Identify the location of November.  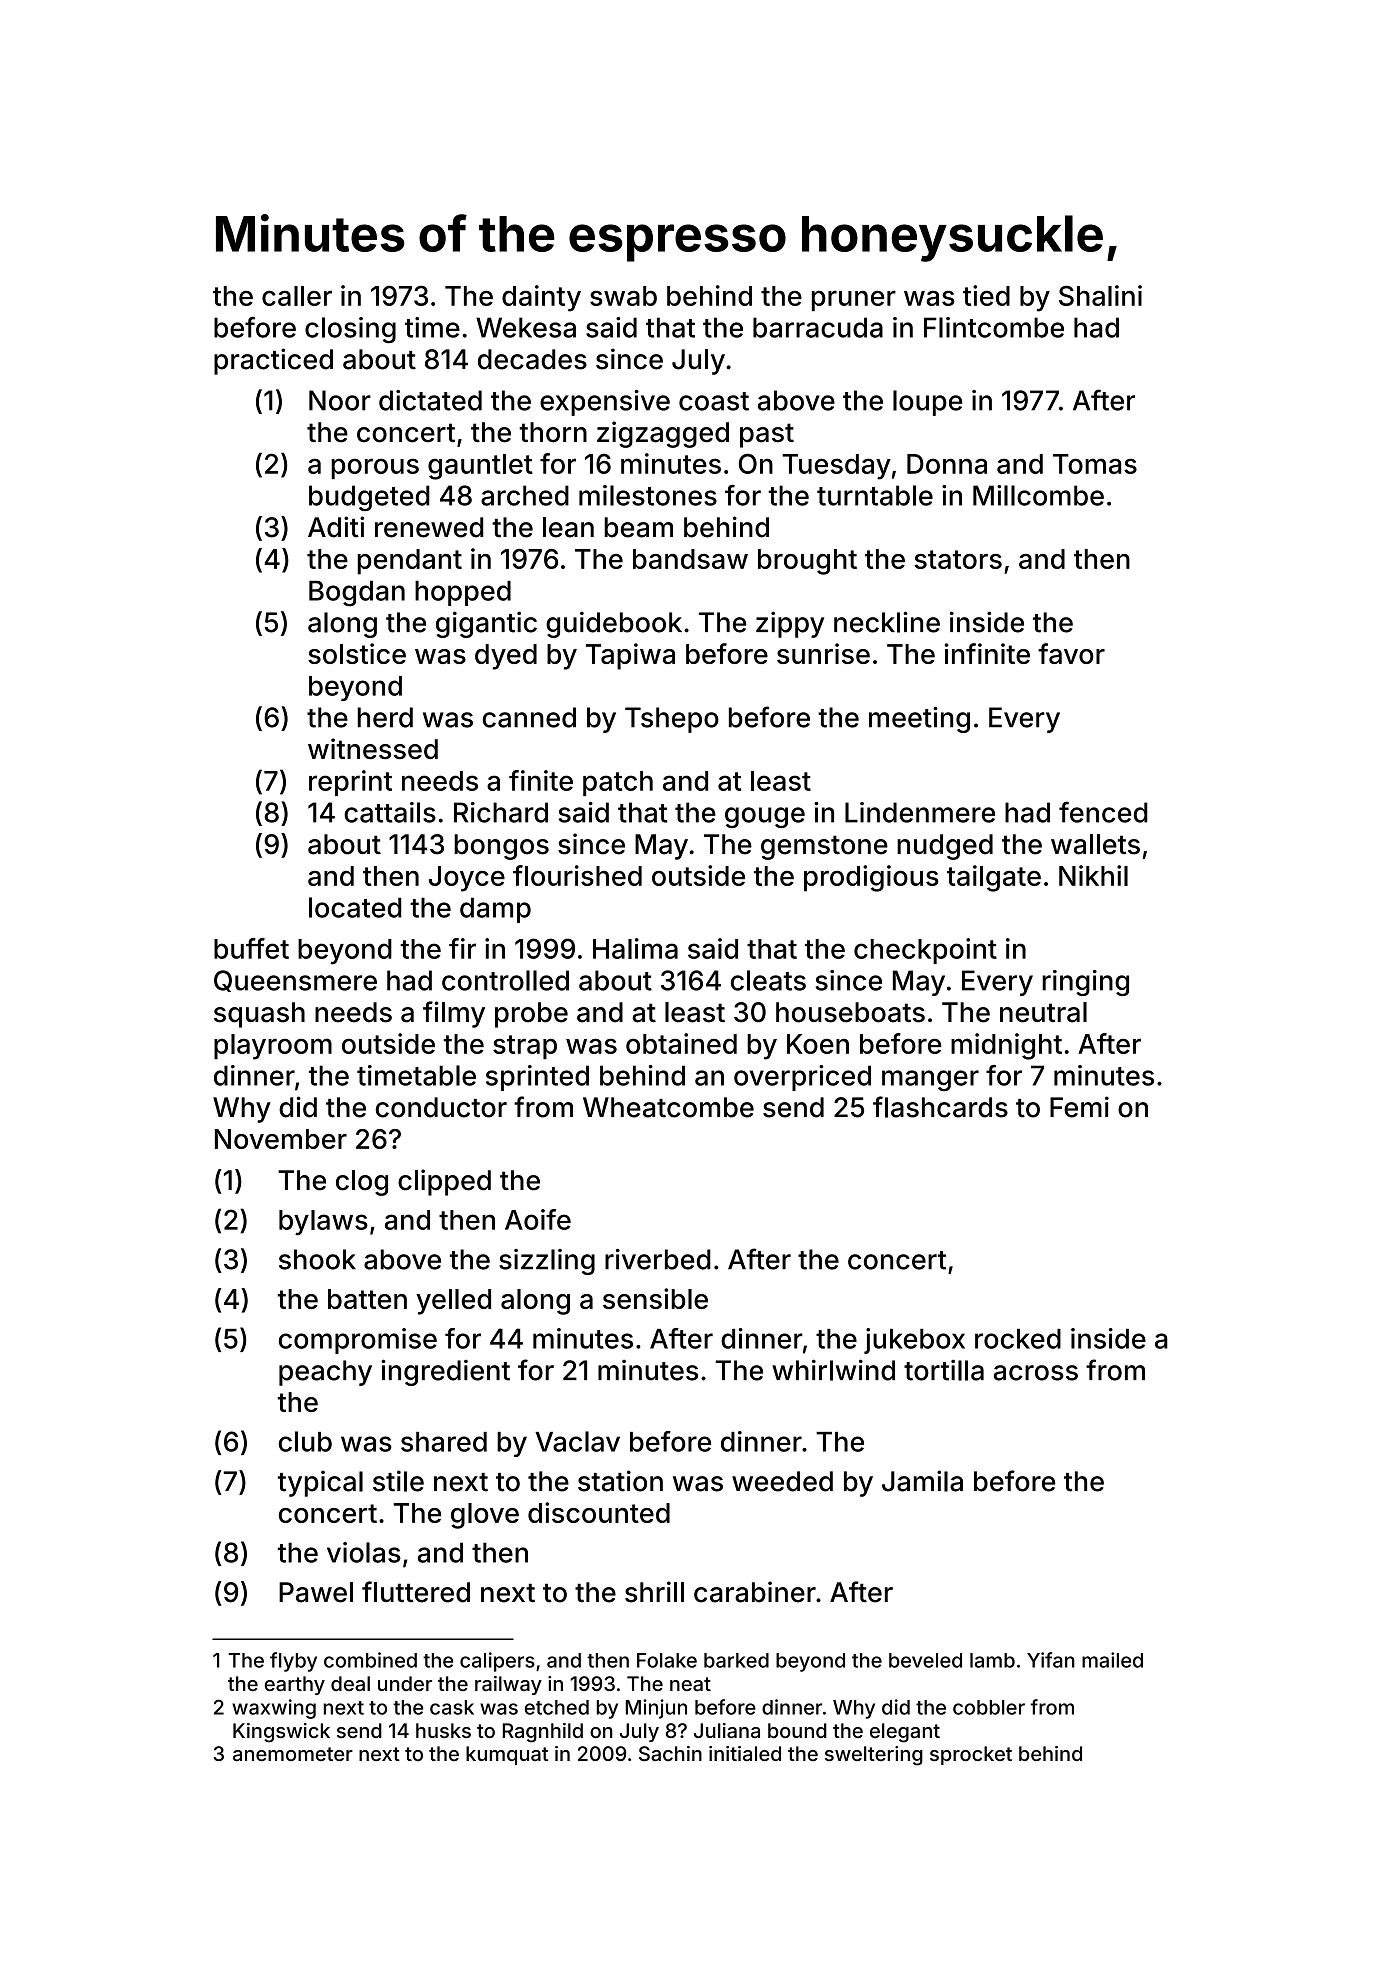
(281, 1139).
